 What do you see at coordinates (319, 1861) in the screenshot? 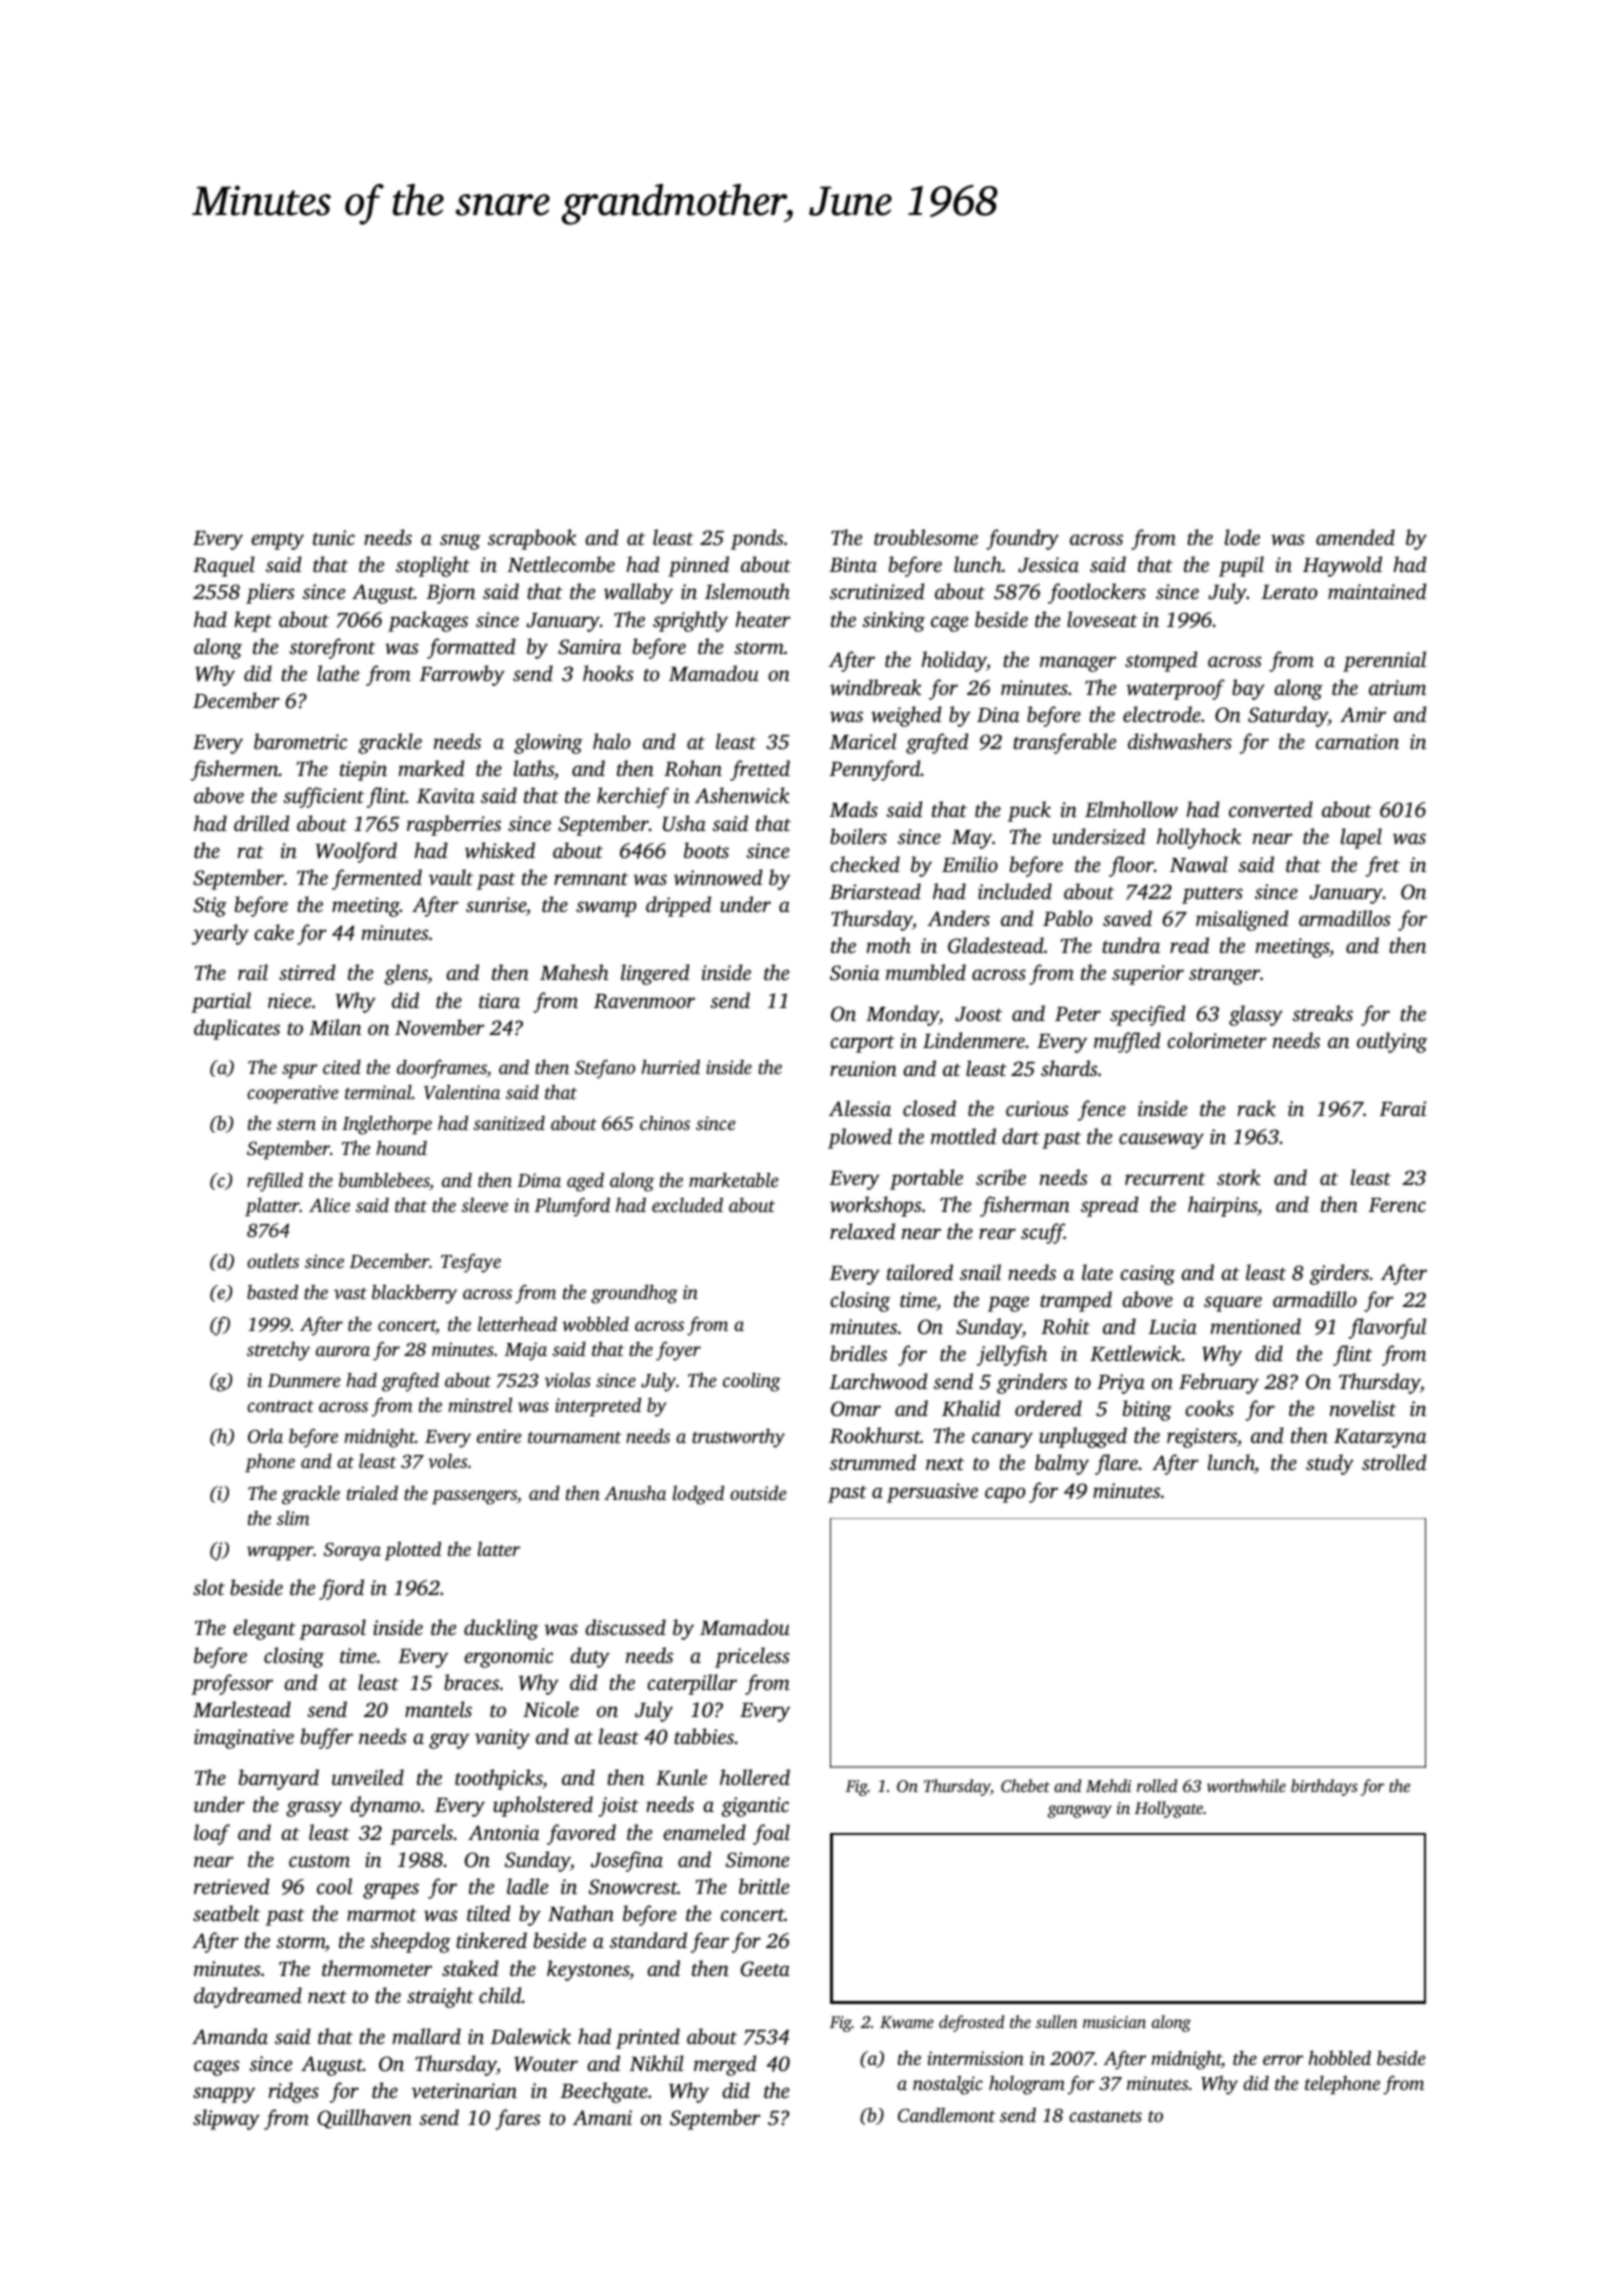
I see `custom` at bounding box center [319, 1861].
